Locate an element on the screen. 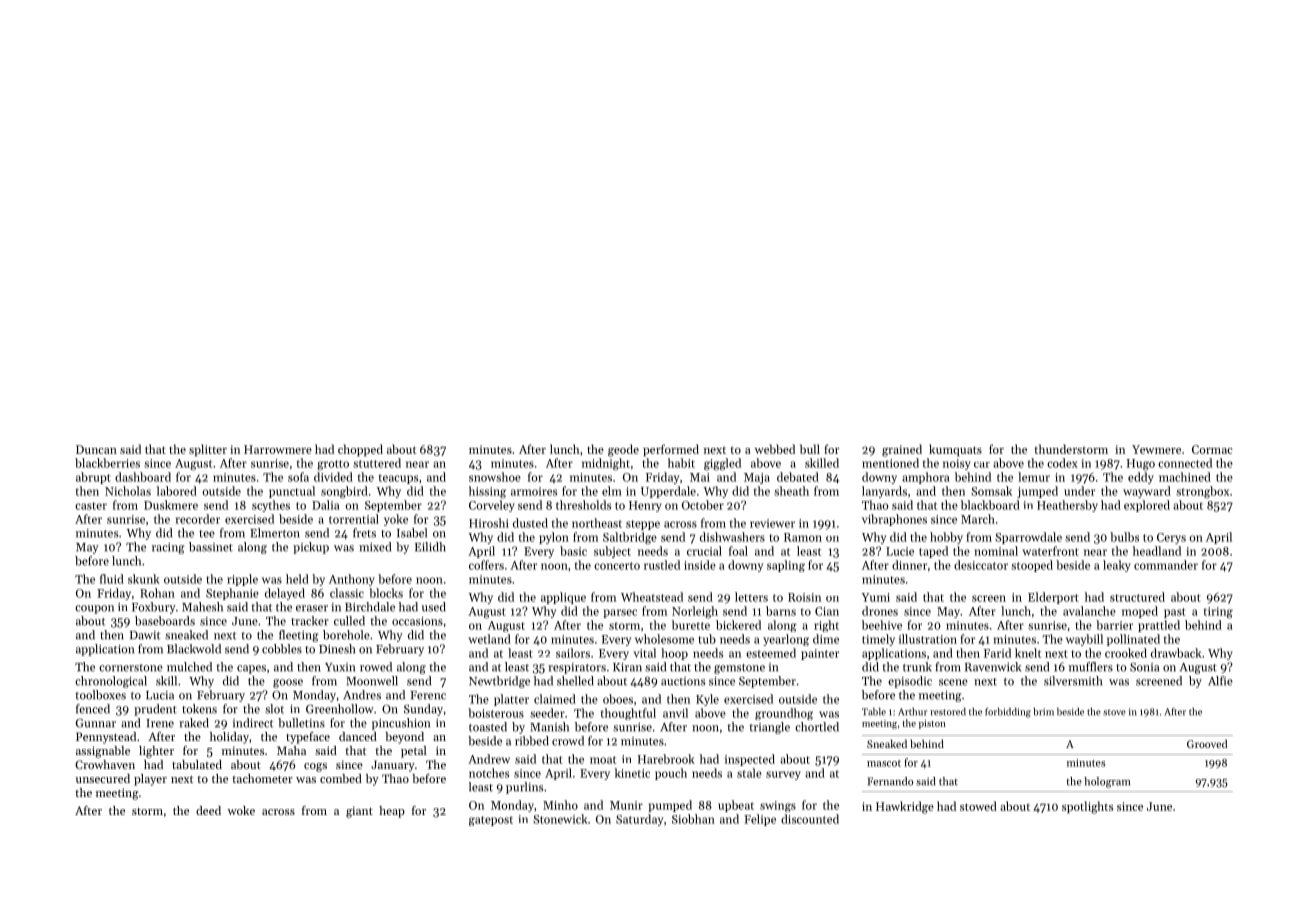 This screenshot has width=1308, height=924. chopped is located at coordinates (360, 450).
